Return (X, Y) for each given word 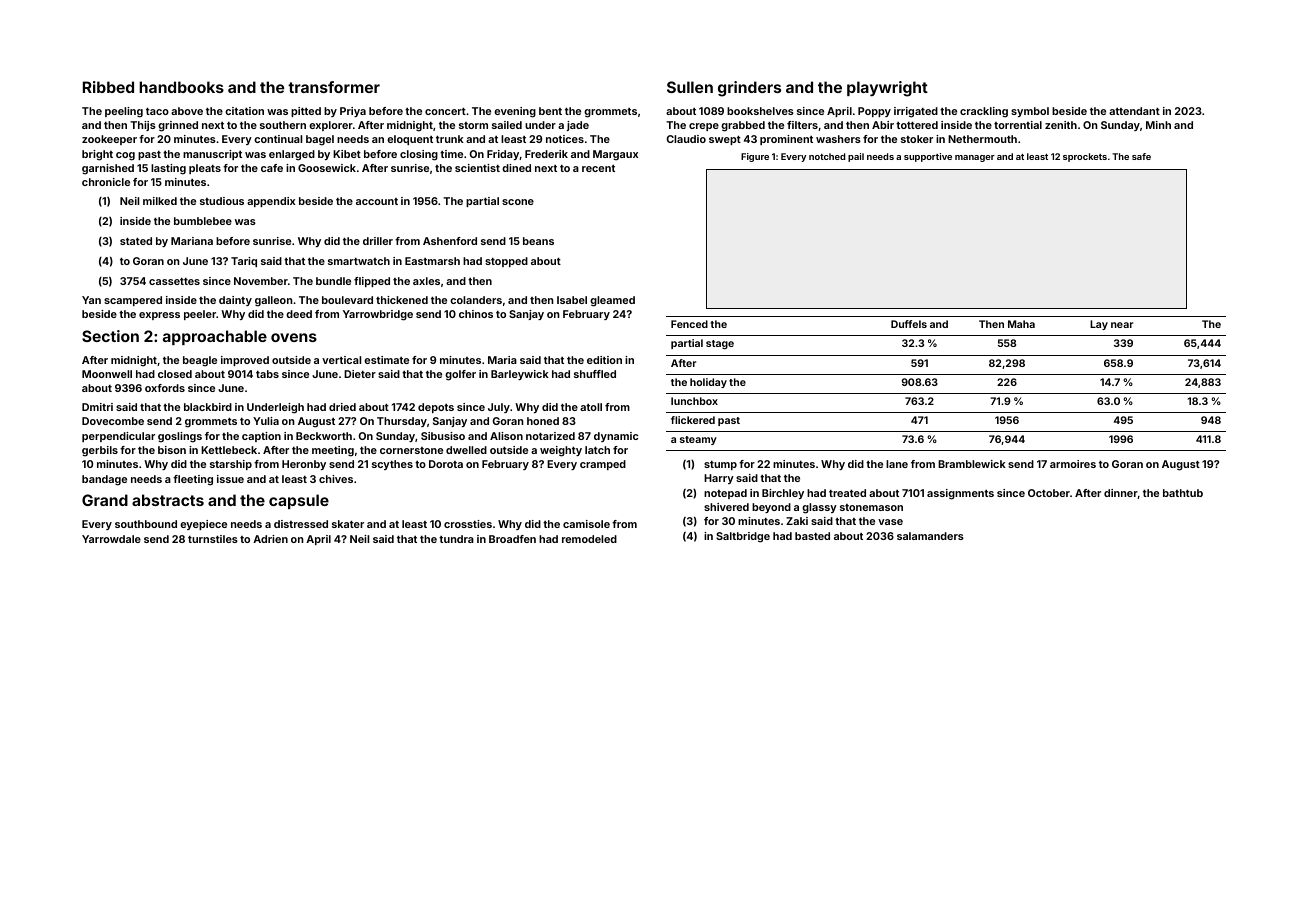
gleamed (612, 301)
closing (419, 155)
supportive (928, 157)
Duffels (909, 324)
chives (336, 479)
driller (378, 241)
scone (518, 202)
